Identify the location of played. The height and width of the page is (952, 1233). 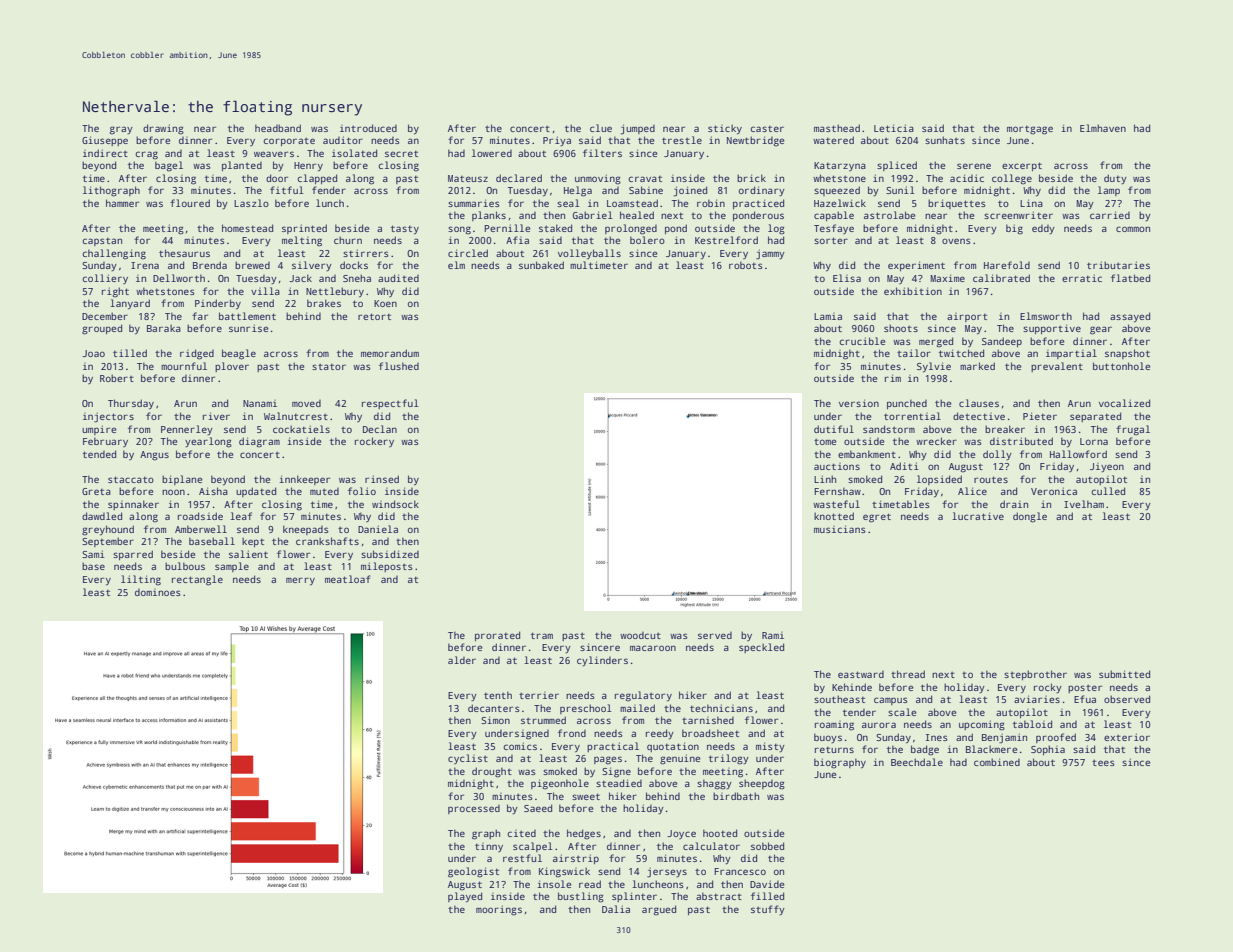
(465, 897).
